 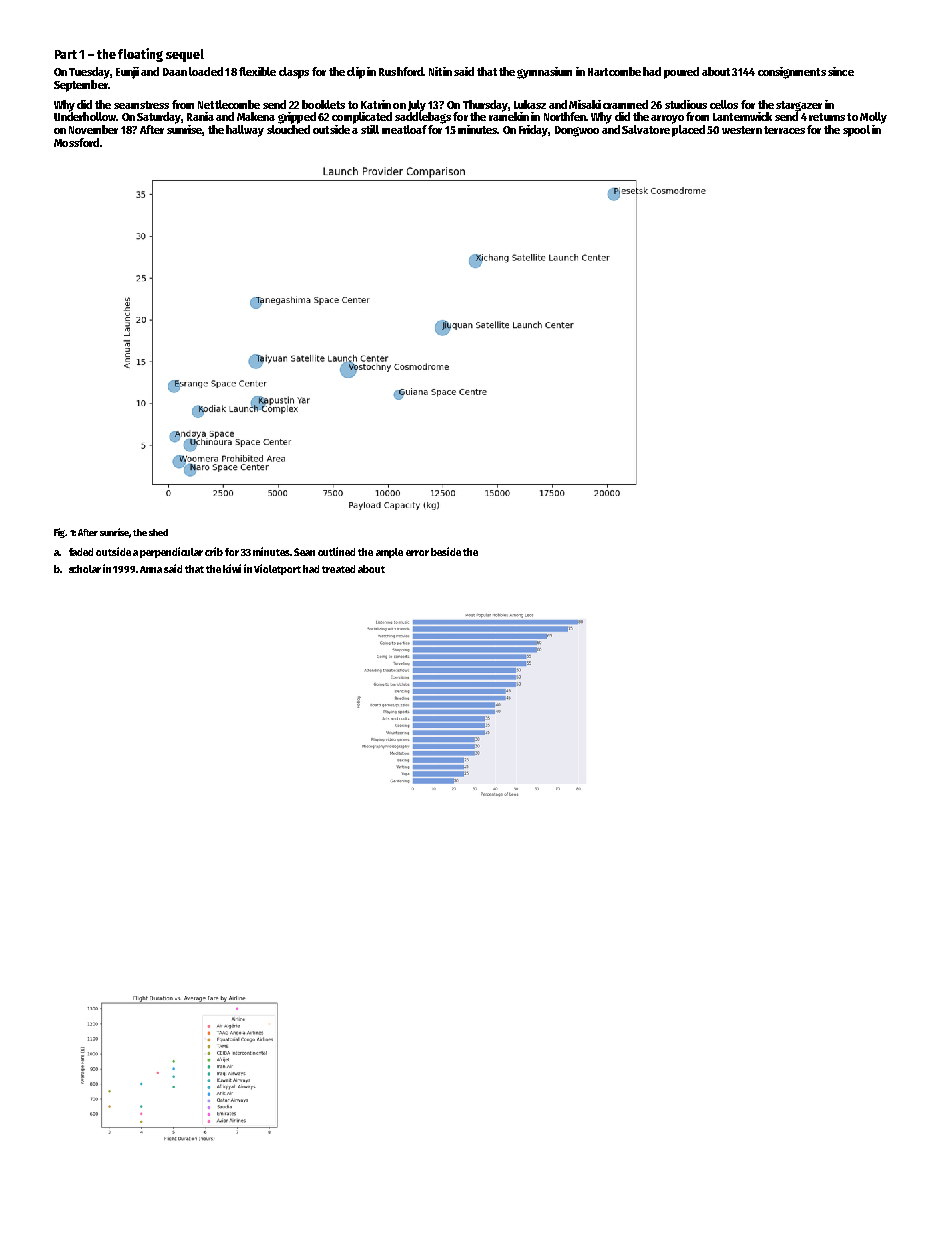 What do you see at coordinates (404, 129) in the page?
I see `meatloaf` at bounding box center [404, 129].
